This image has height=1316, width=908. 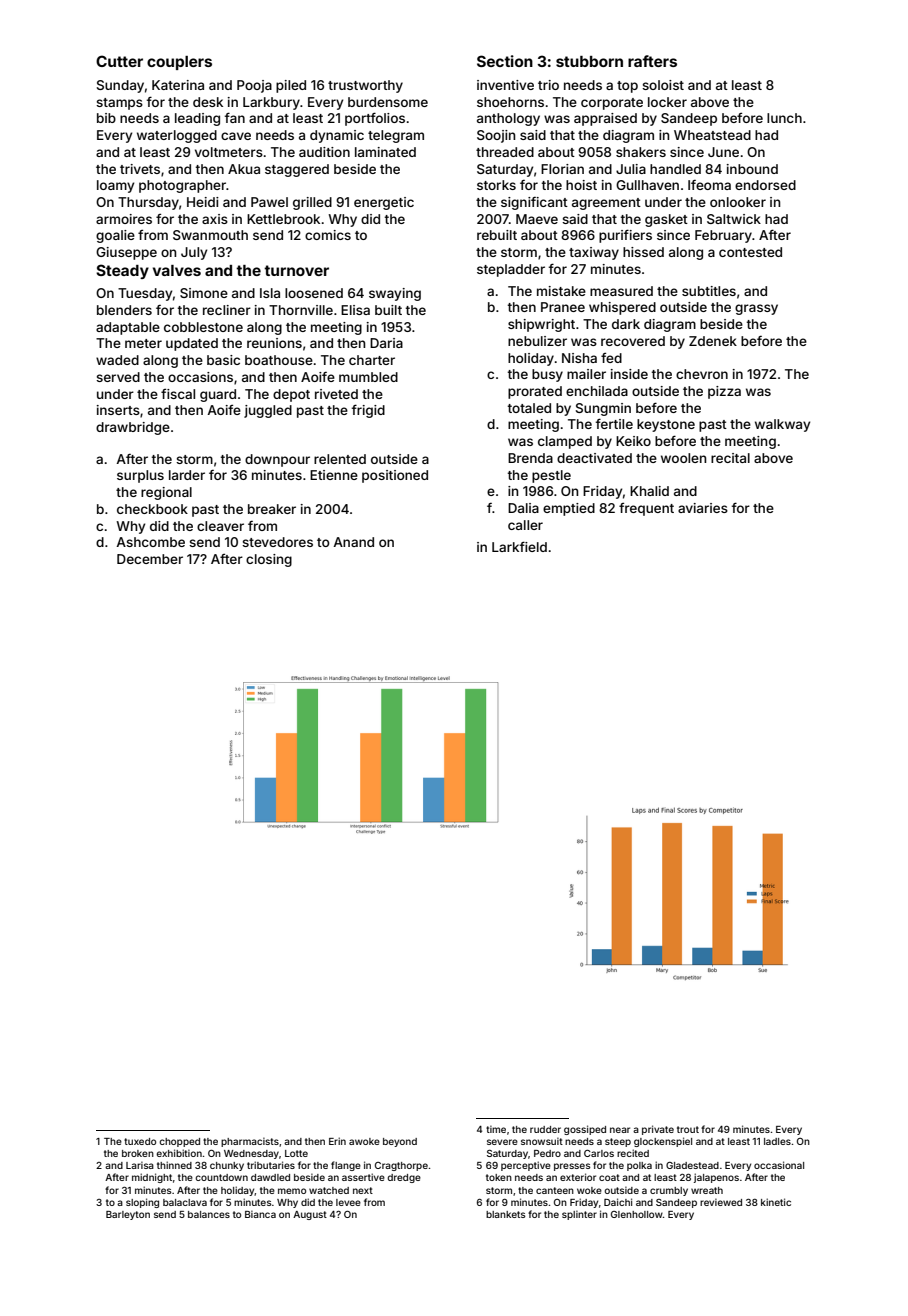 I want to click on anthology, so click(x=508, y=119).
